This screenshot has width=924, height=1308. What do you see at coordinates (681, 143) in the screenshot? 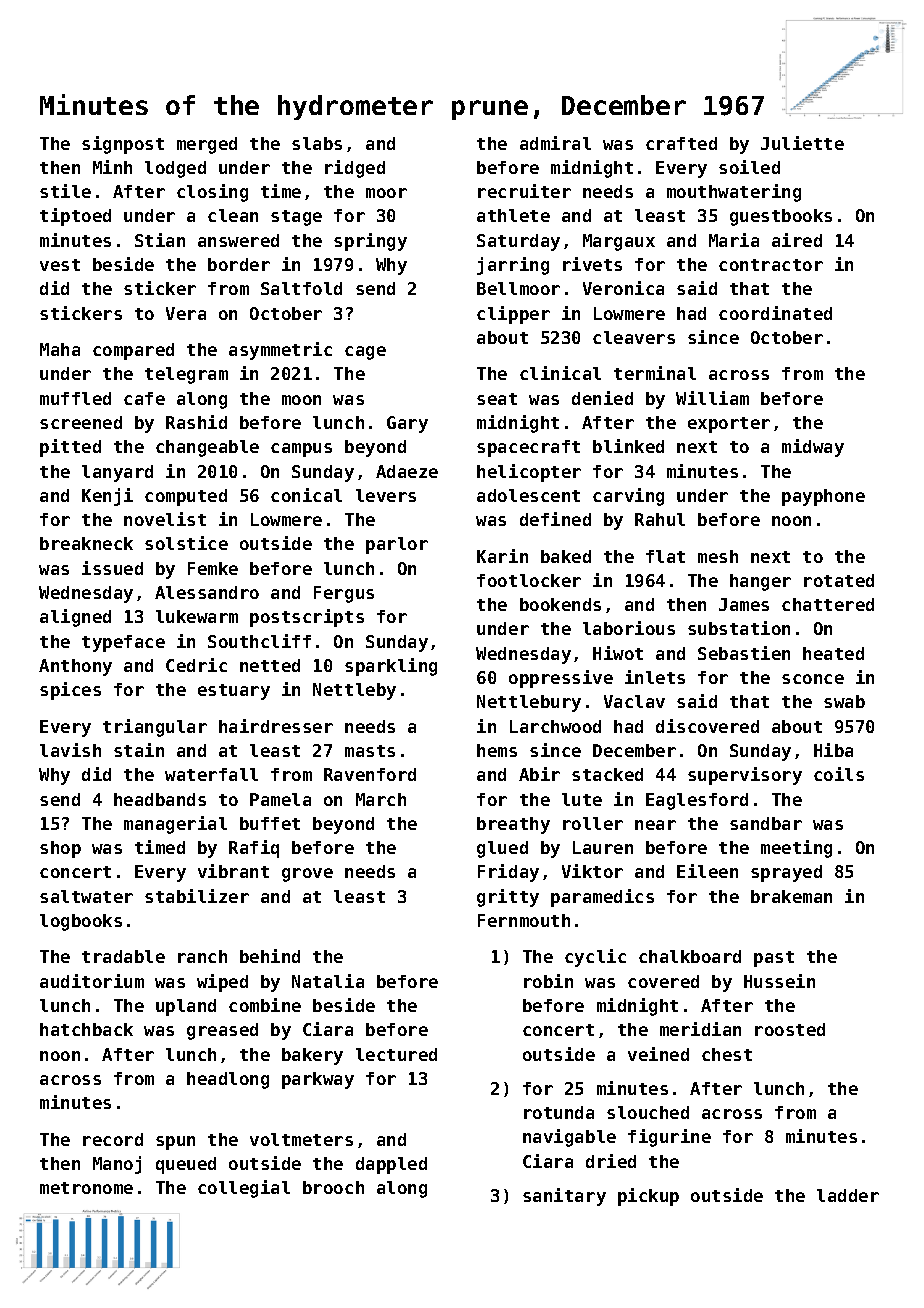
I see `crafted` at bounding box center [681, 143].
